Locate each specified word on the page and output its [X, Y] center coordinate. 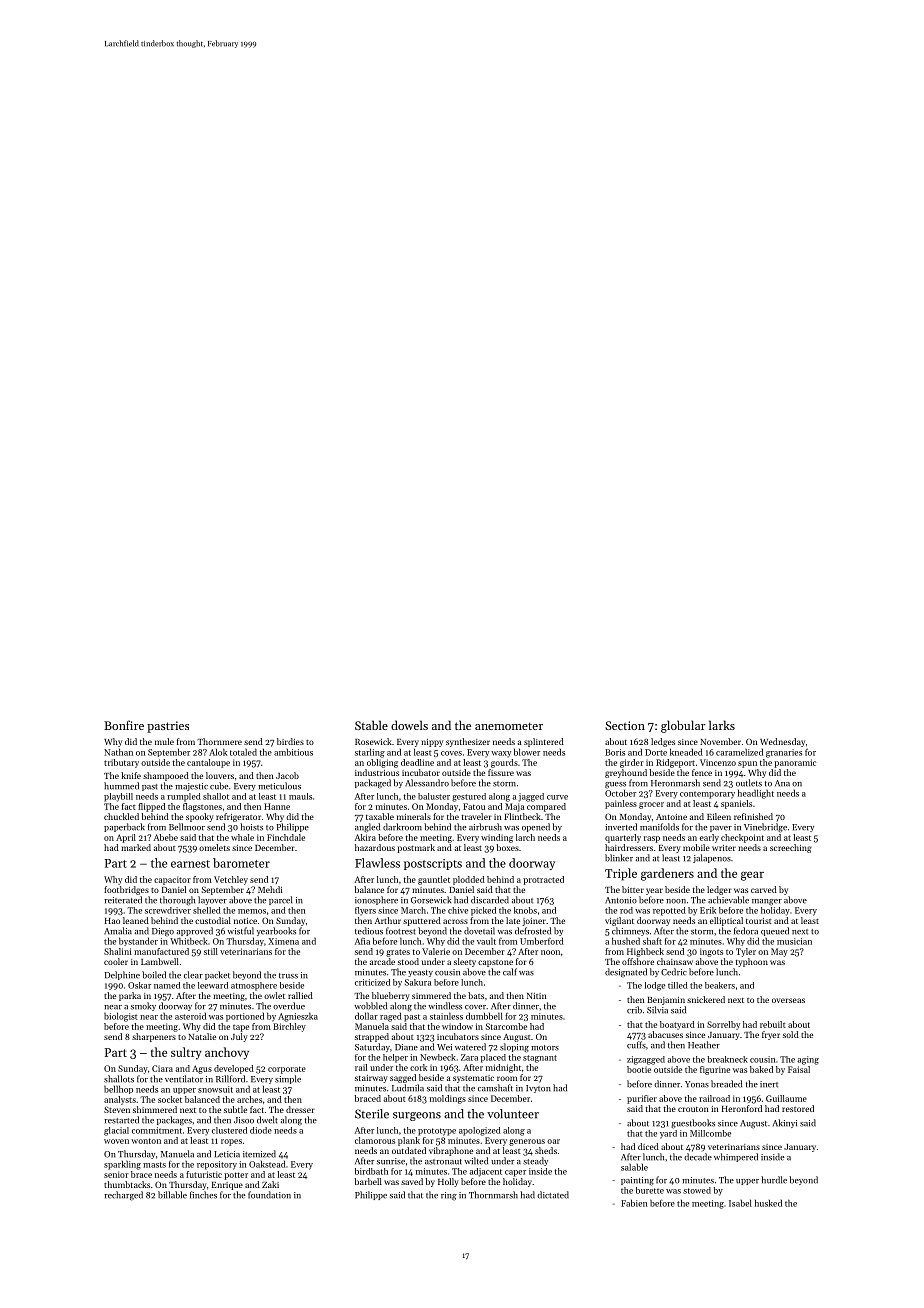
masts [154, 1165]
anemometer [509, 726]
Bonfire [124, 725]
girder [632, 763]
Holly [448, 1182]
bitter [633, 889]
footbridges [126, 890]
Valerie [436, 951]
